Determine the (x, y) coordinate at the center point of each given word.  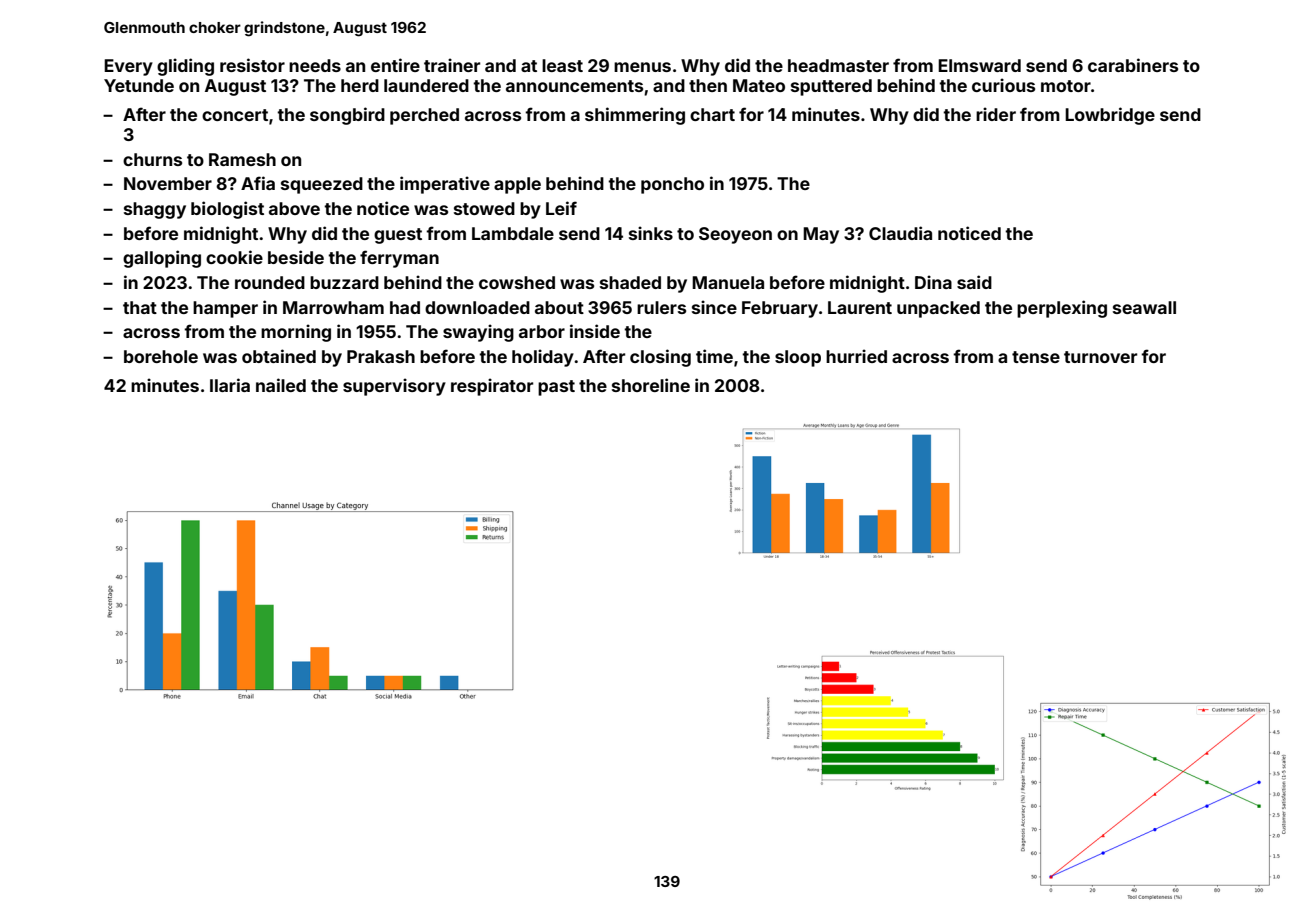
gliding (185, 67)
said (974, 282)
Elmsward (979, 65)
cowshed (517, 282)
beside (296, 257)
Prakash (381, 356)
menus (642, 67)
